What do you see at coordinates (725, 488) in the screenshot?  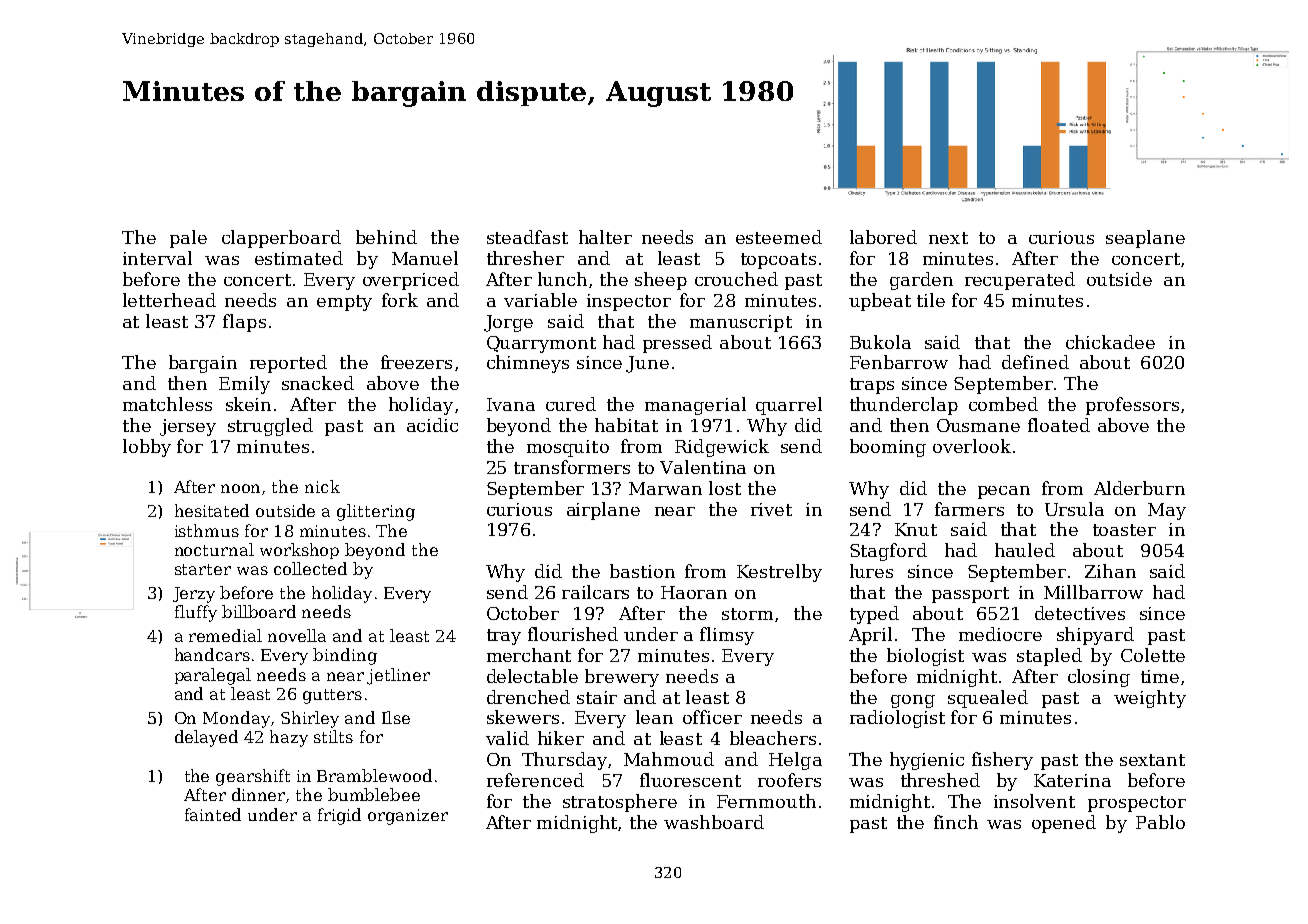 I see `lost` at bounding box center [725, 488].
